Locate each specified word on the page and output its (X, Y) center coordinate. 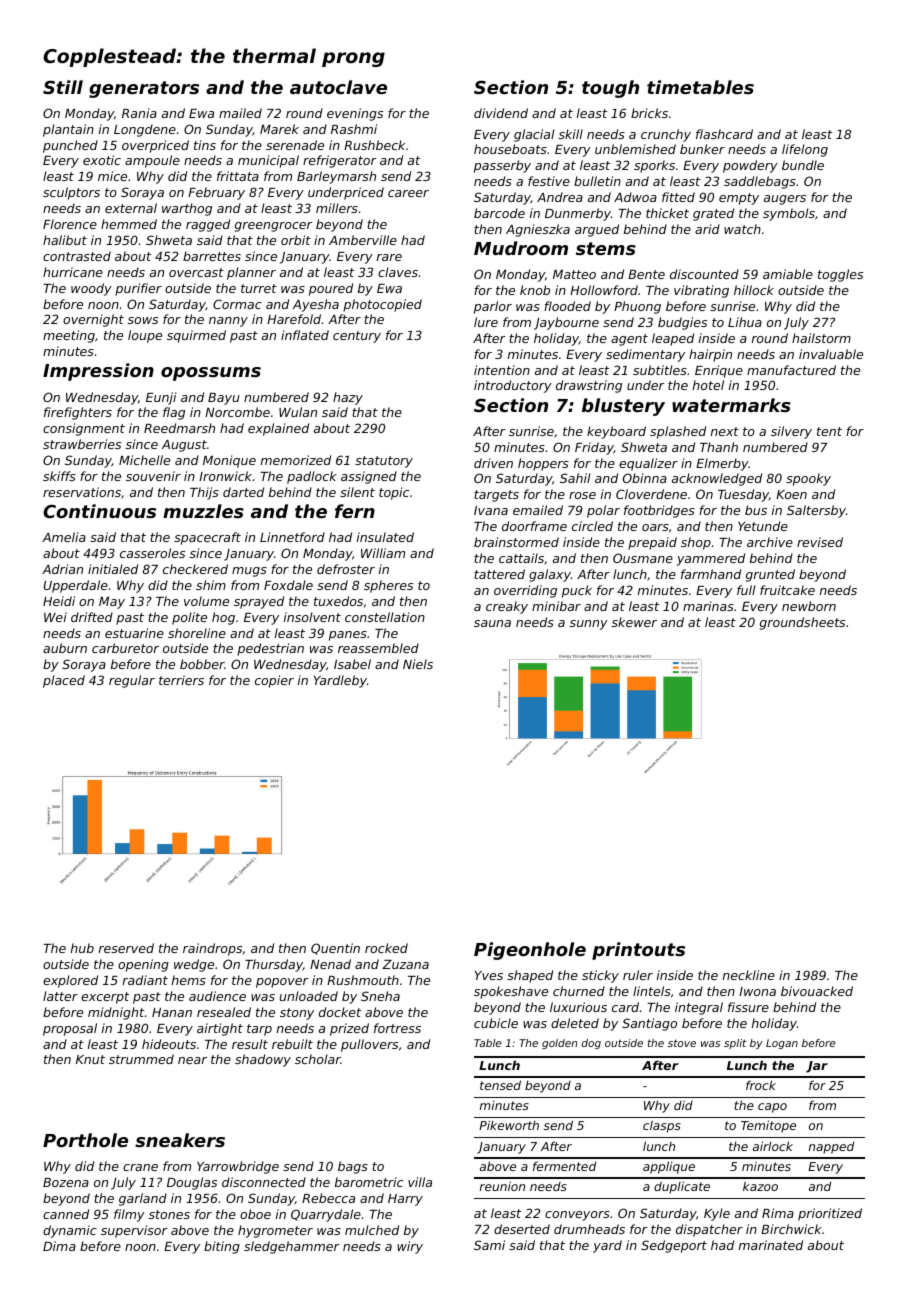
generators (144, 89)
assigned (369, 477)
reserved (126, 948)
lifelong (805, 150)
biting (222, 1247)
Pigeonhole (530, 951)
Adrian (62, 569)
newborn (809, 606)
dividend (501, 113)
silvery (791, 432)
